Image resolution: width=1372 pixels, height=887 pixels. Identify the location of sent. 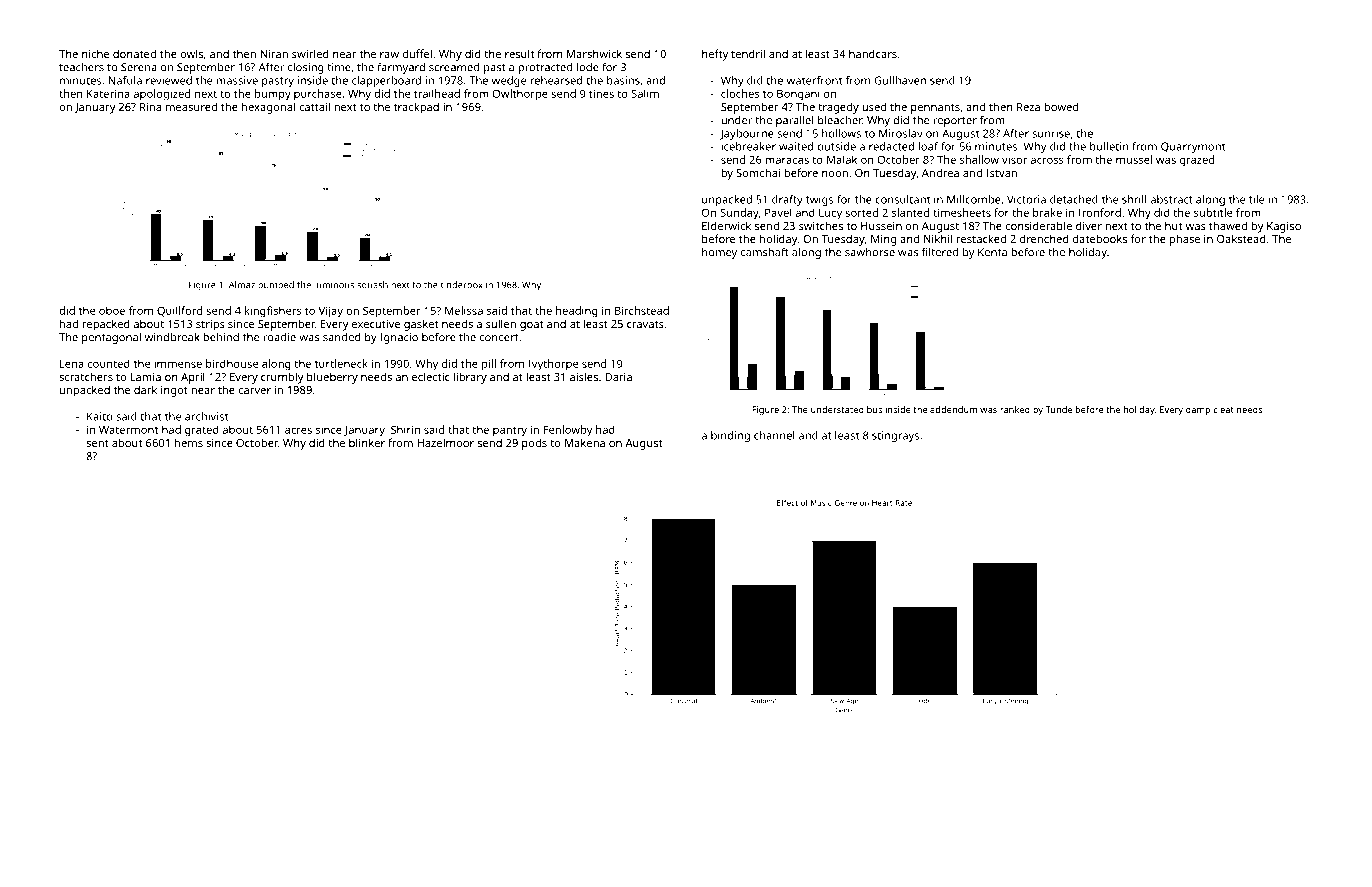
(97, 443).
